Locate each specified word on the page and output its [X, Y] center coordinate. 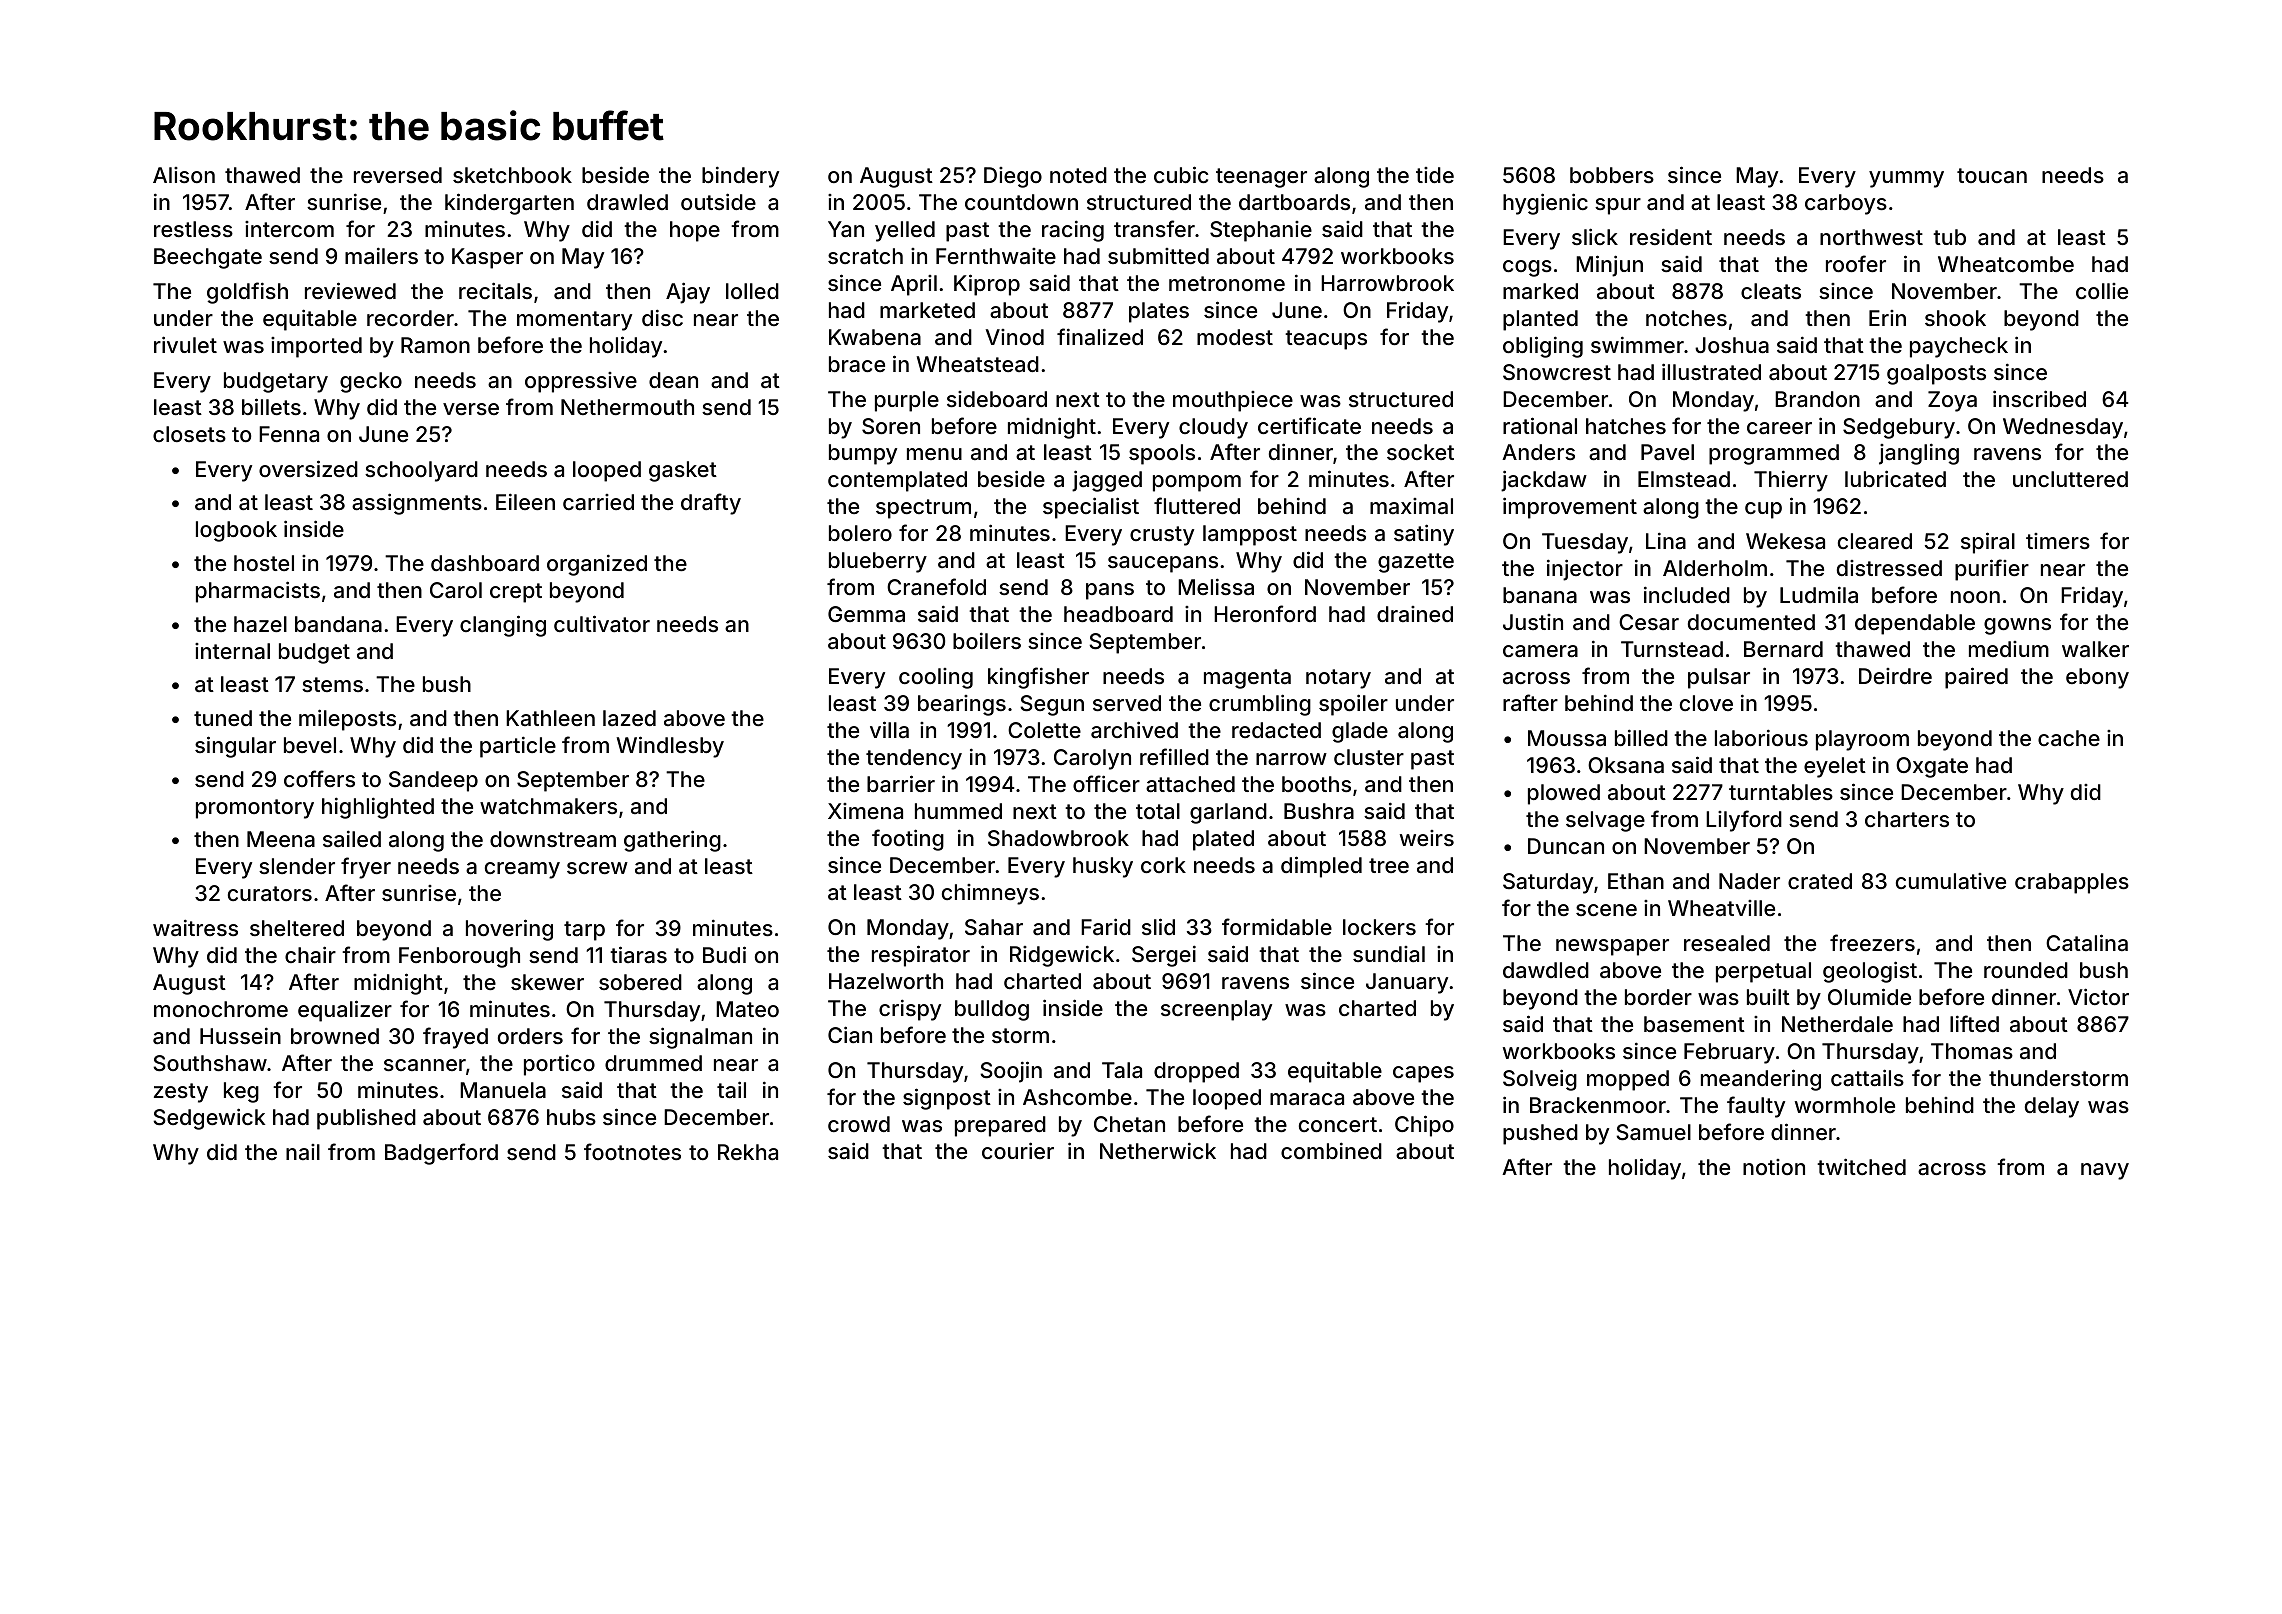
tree [1389, 865]
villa [889, 729]
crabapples [2072, 883]
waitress [195, 927]
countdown [1021, 202]
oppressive [581, 382]
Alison [184, 175]
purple [907, 401]
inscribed [2039, 398]
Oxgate [1932, 767]
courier [1018, 1150]
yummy [1906, 179]
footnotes [632, 1151]
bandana [338, 624]
